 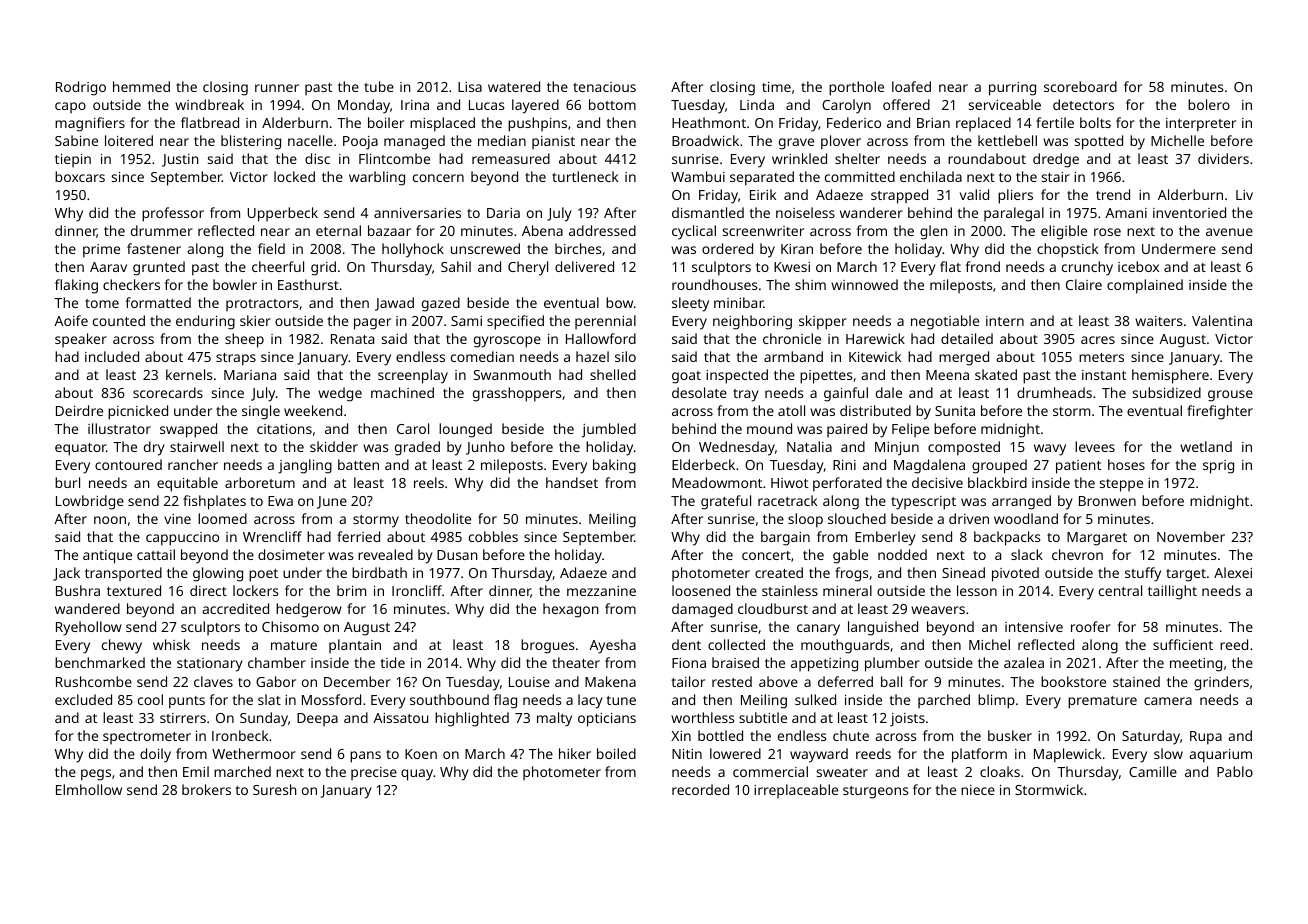 I want to click on Deepa, so click(x=317, y=719).
